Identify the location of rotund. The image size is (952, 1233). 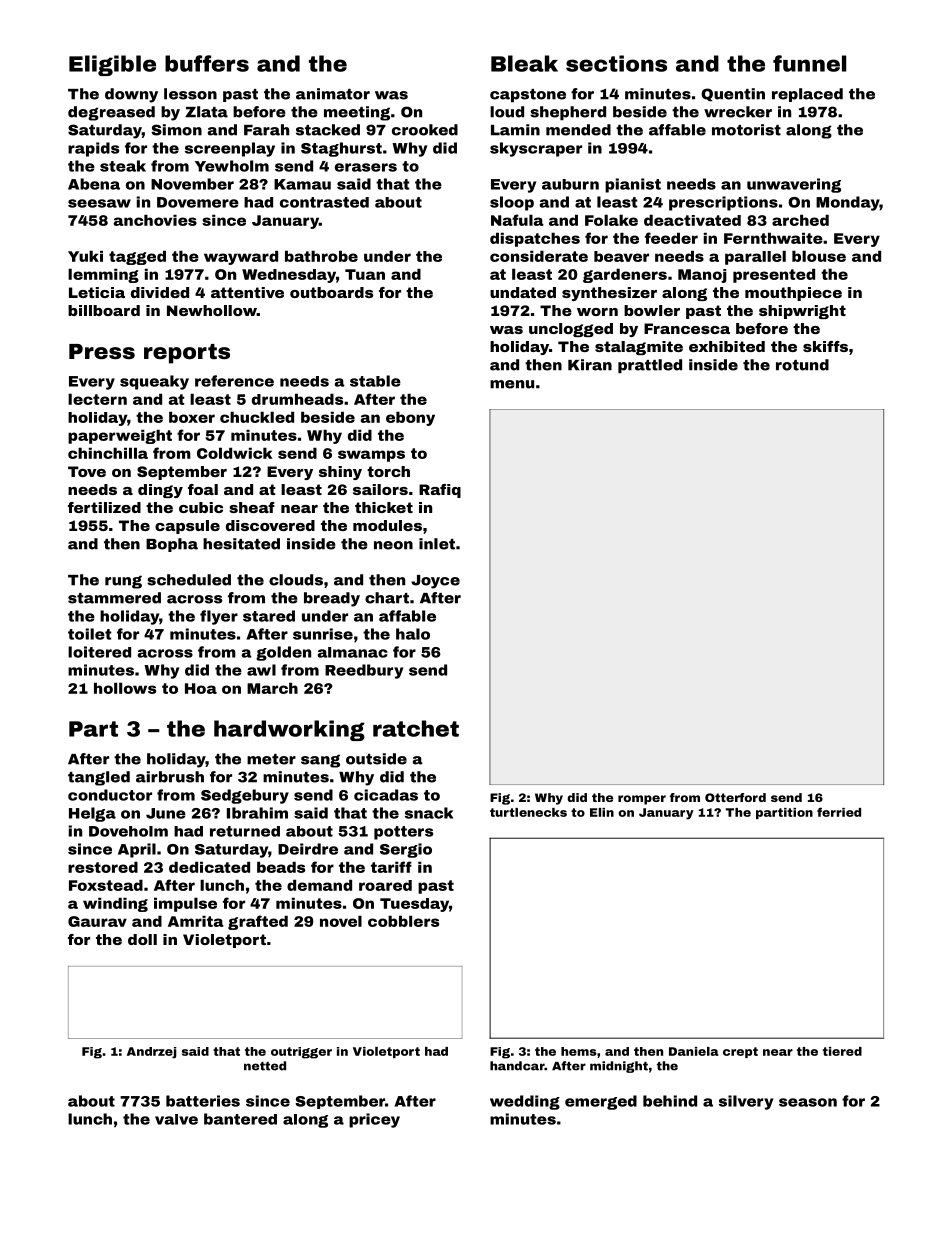
(802, 365).
